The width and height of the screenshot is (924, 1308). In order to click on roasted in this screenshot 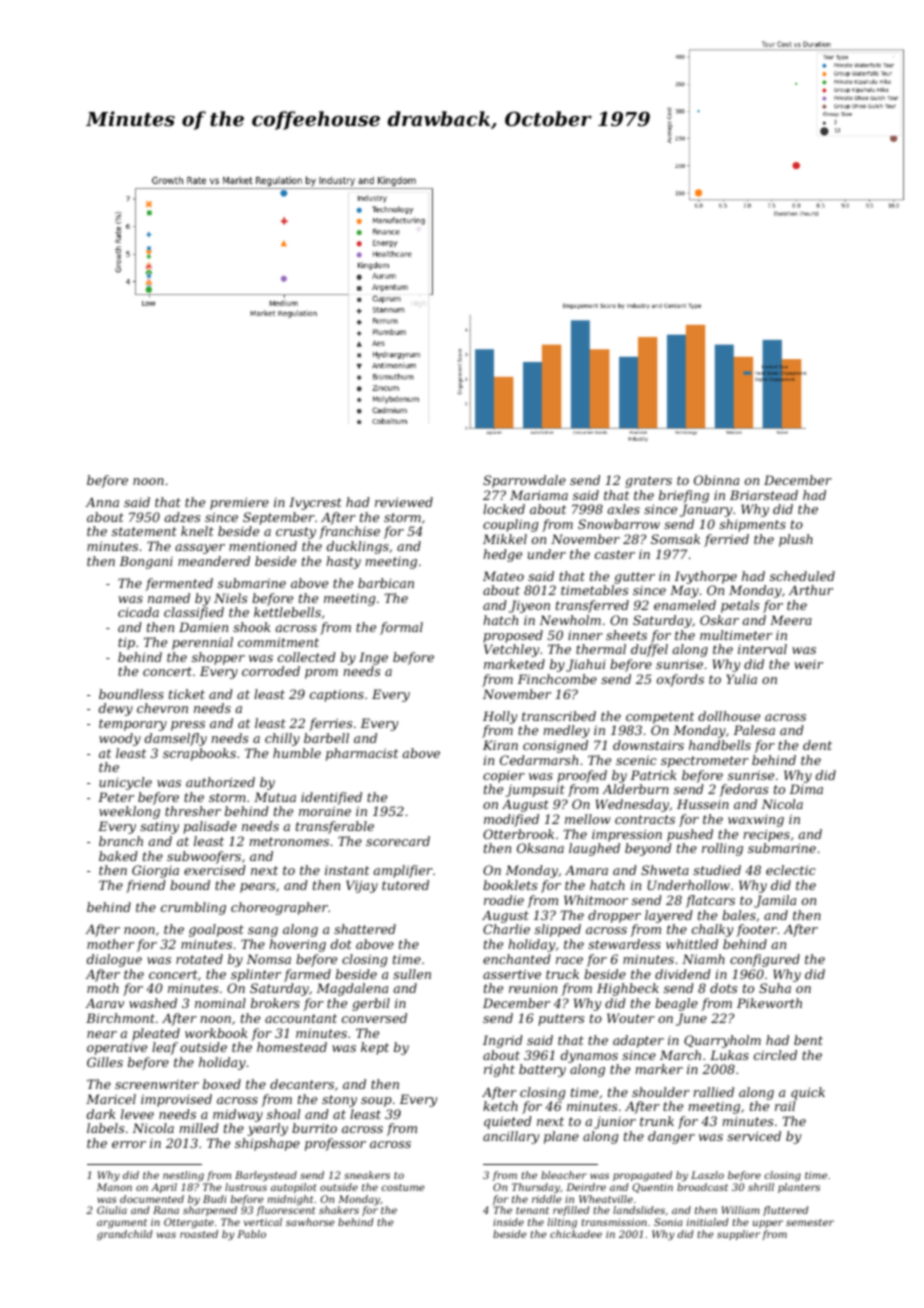, I will do `click(199, 1234)`.
